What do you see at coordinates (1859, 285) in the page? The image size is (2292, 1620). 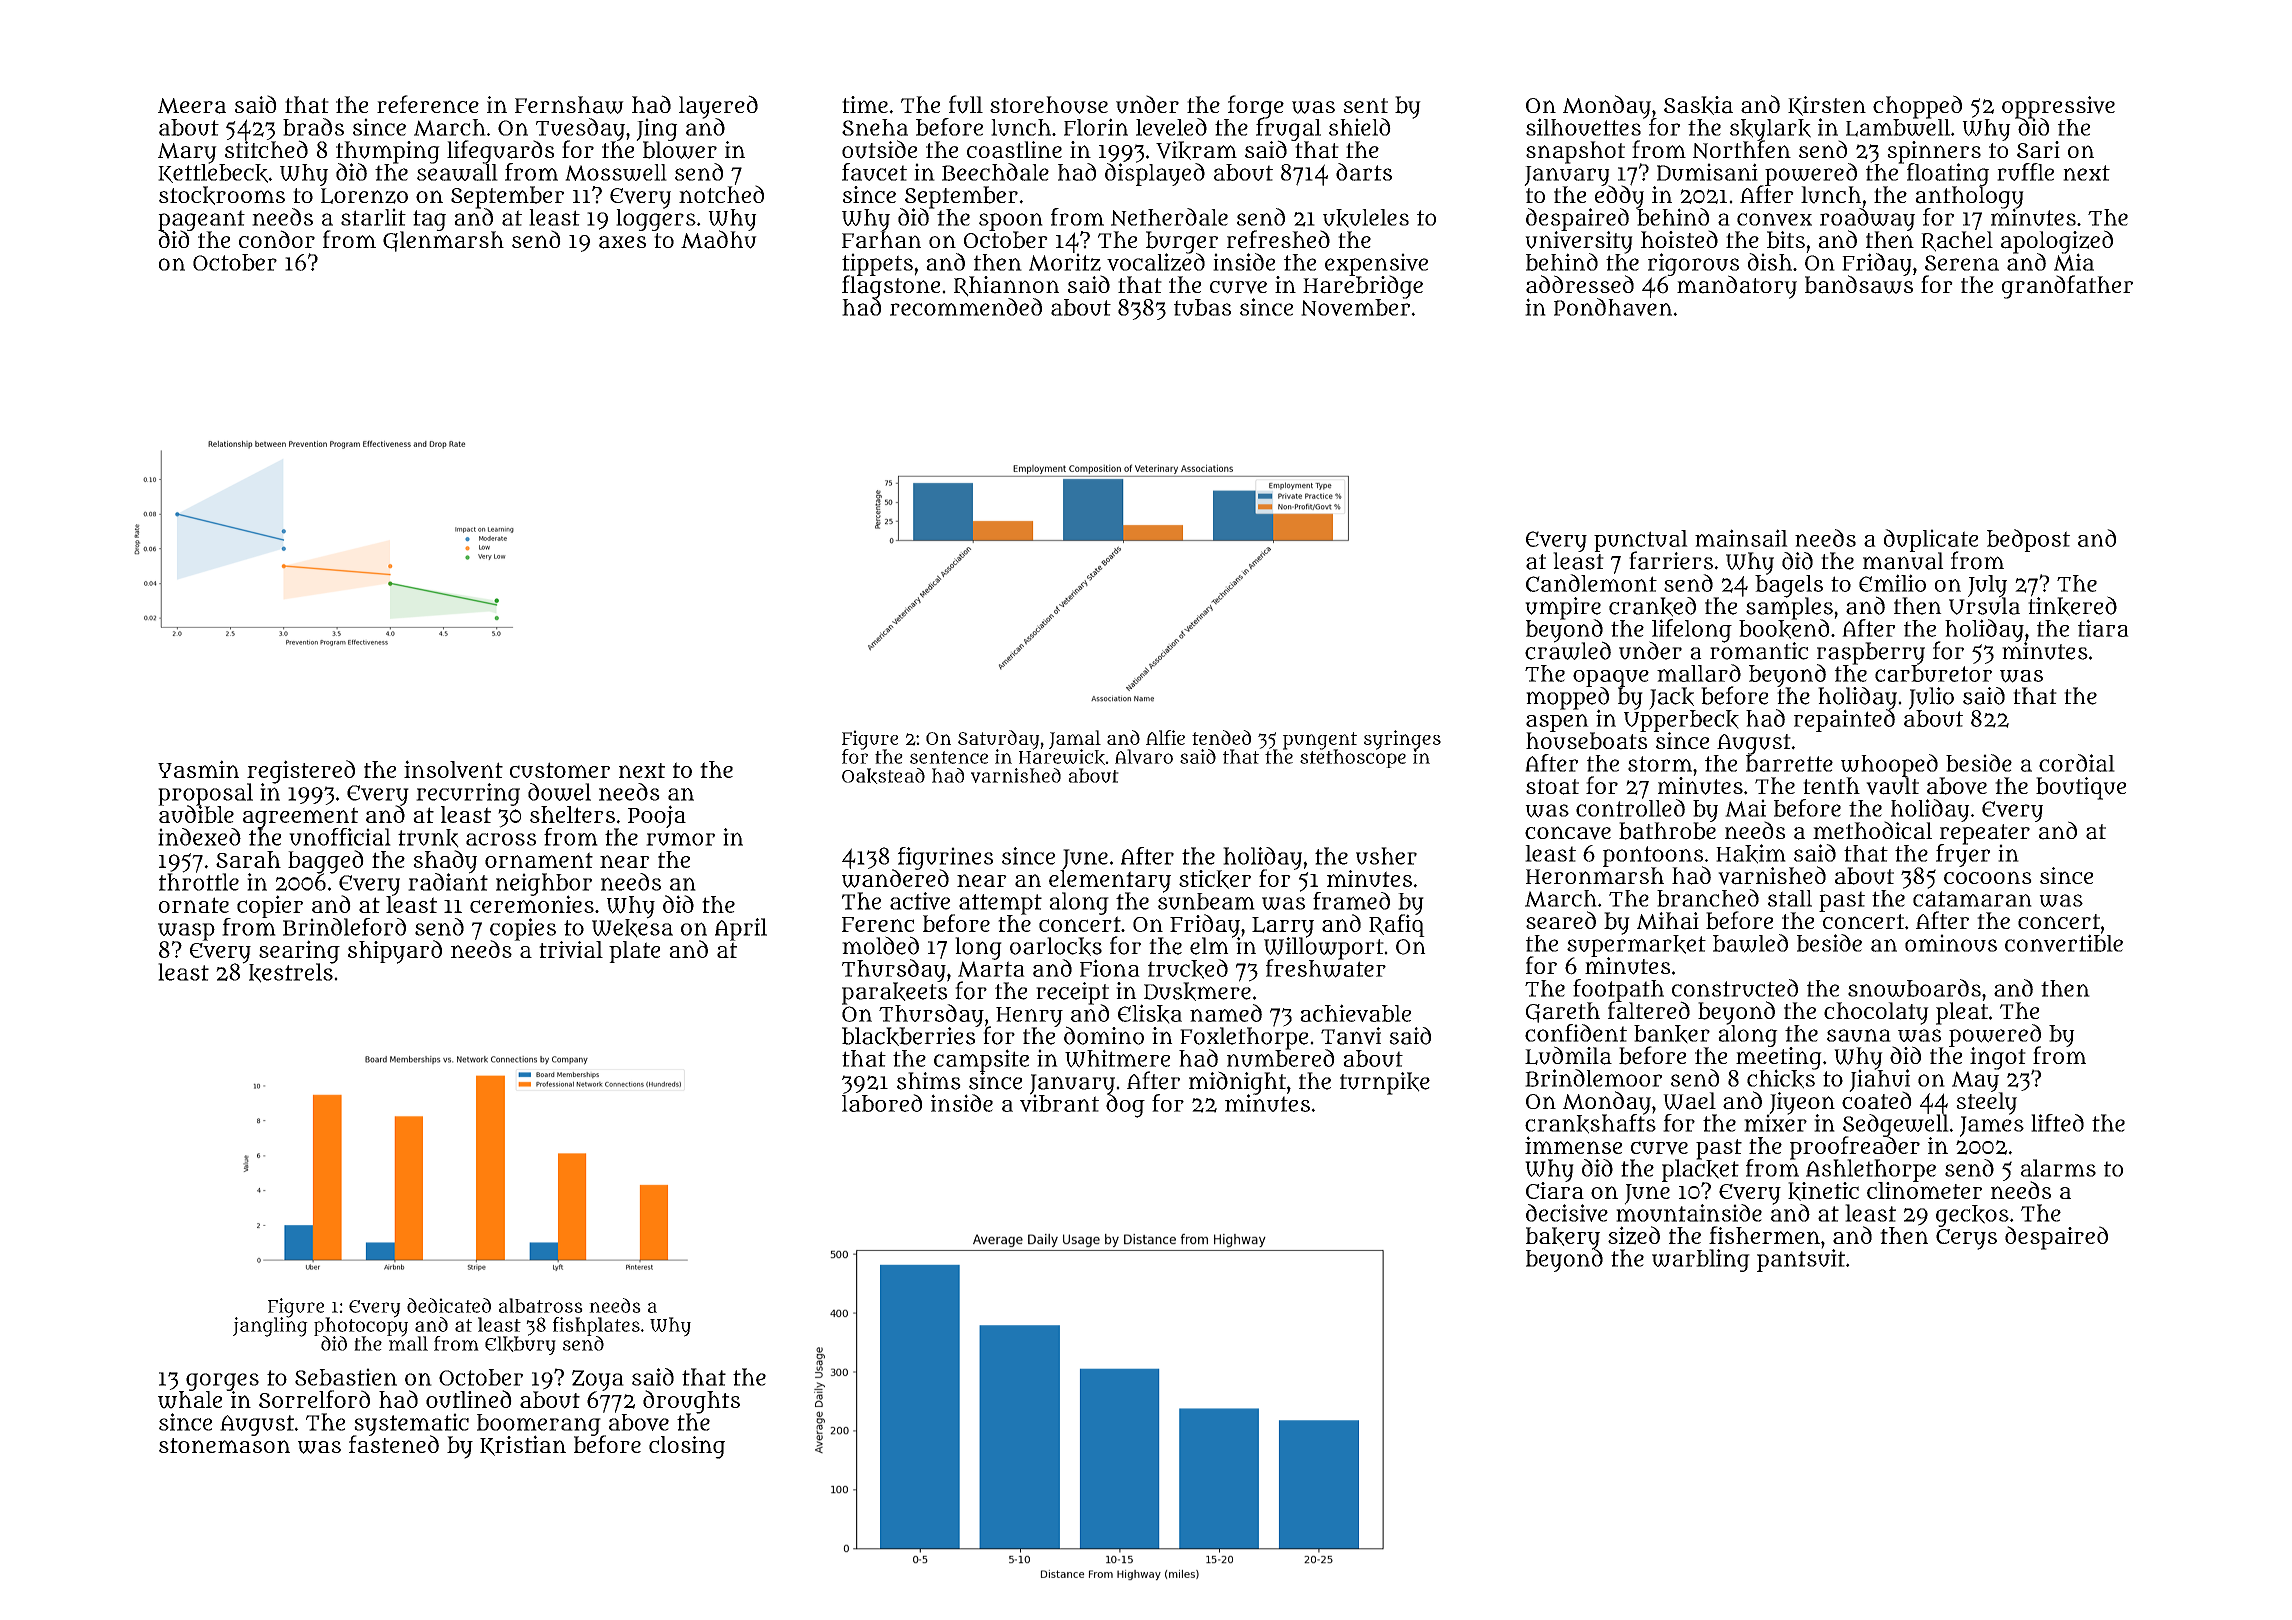 I see `bandsaws` at bounding box center [1859, 285].
